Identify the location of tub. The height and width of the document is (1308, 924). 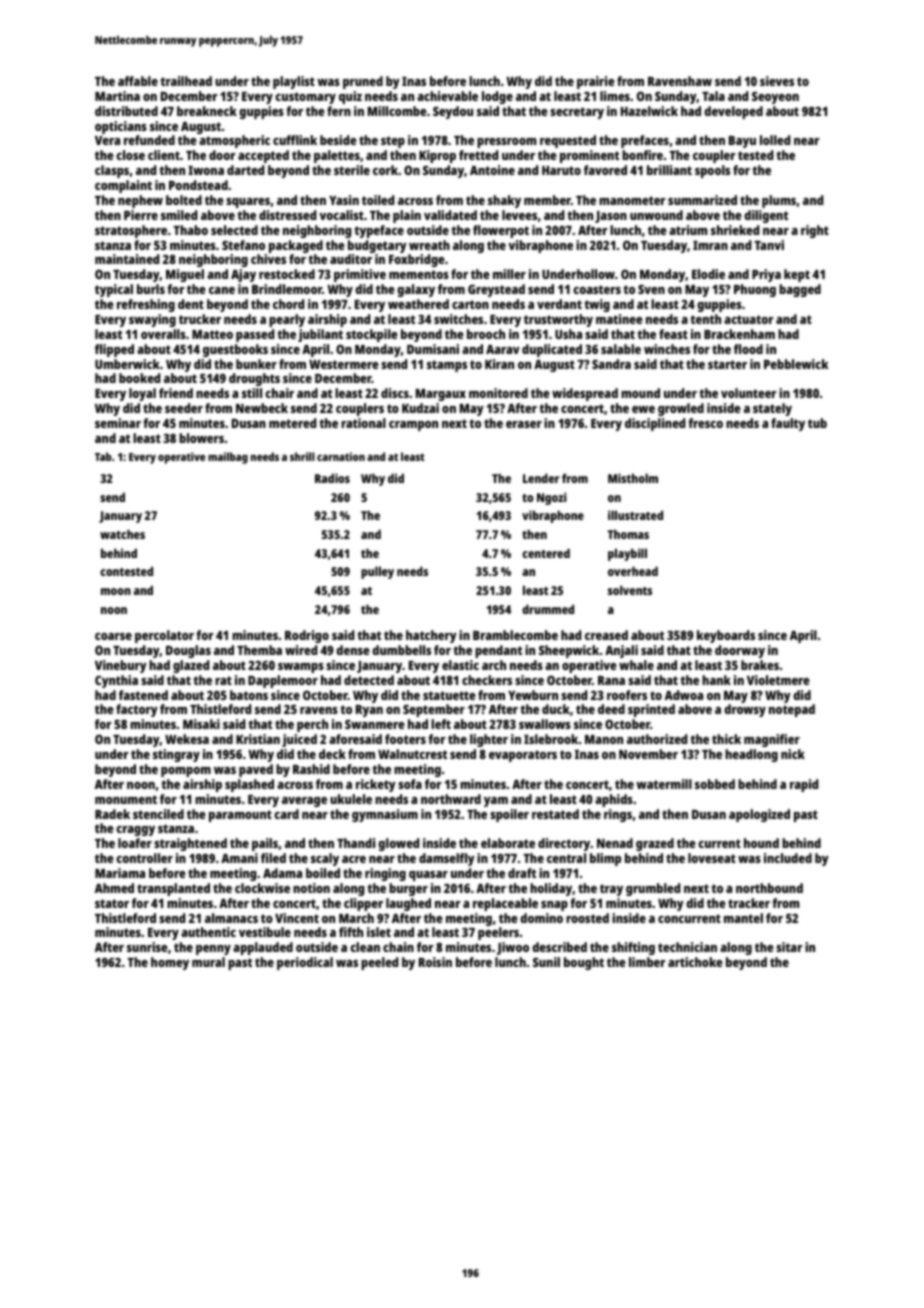
(817, 423).
